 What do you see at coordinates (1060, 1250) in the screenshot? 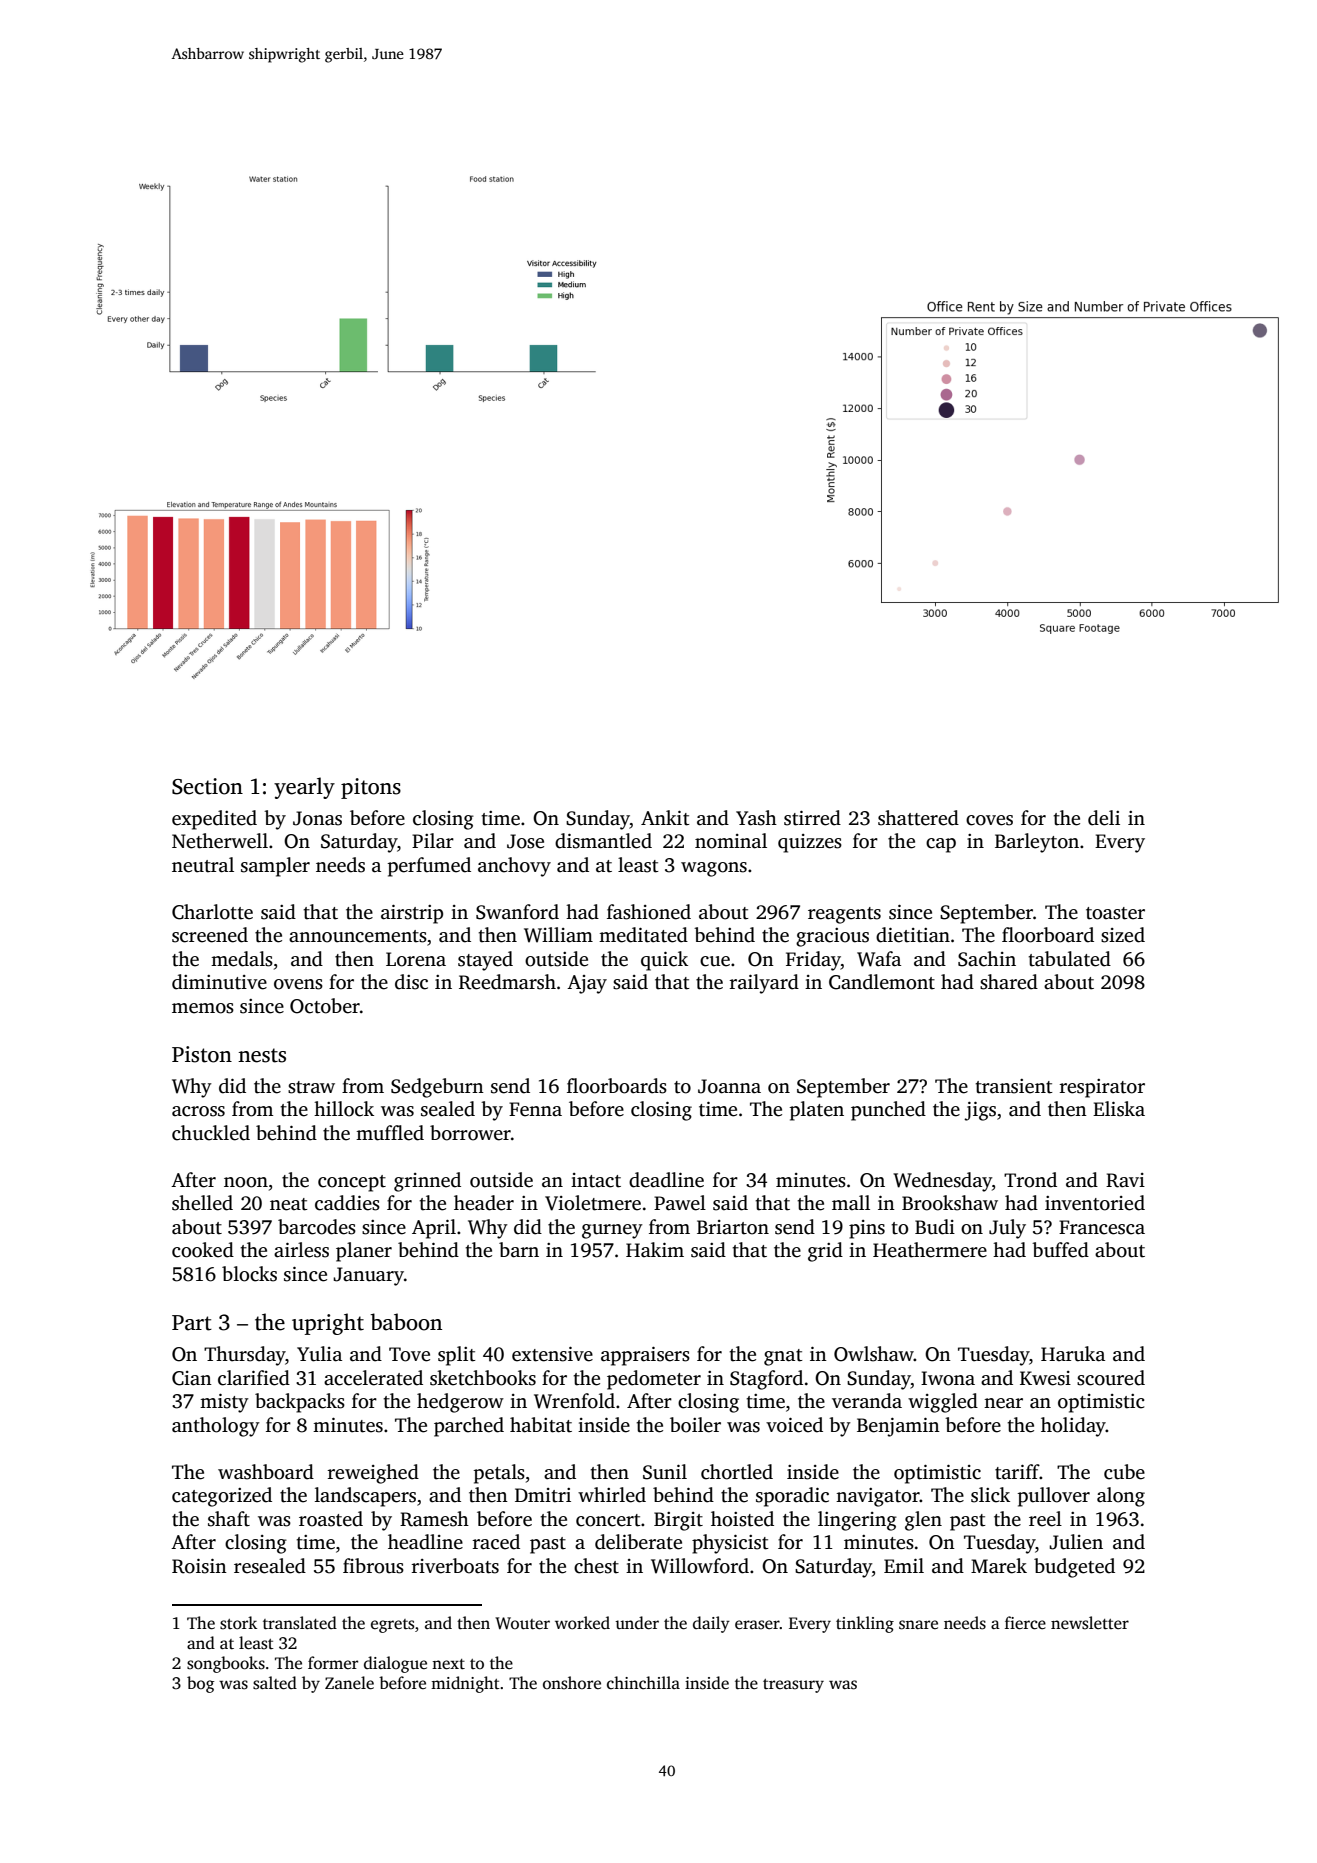
I see `buffed` at bounding box center [1060, 1250].
